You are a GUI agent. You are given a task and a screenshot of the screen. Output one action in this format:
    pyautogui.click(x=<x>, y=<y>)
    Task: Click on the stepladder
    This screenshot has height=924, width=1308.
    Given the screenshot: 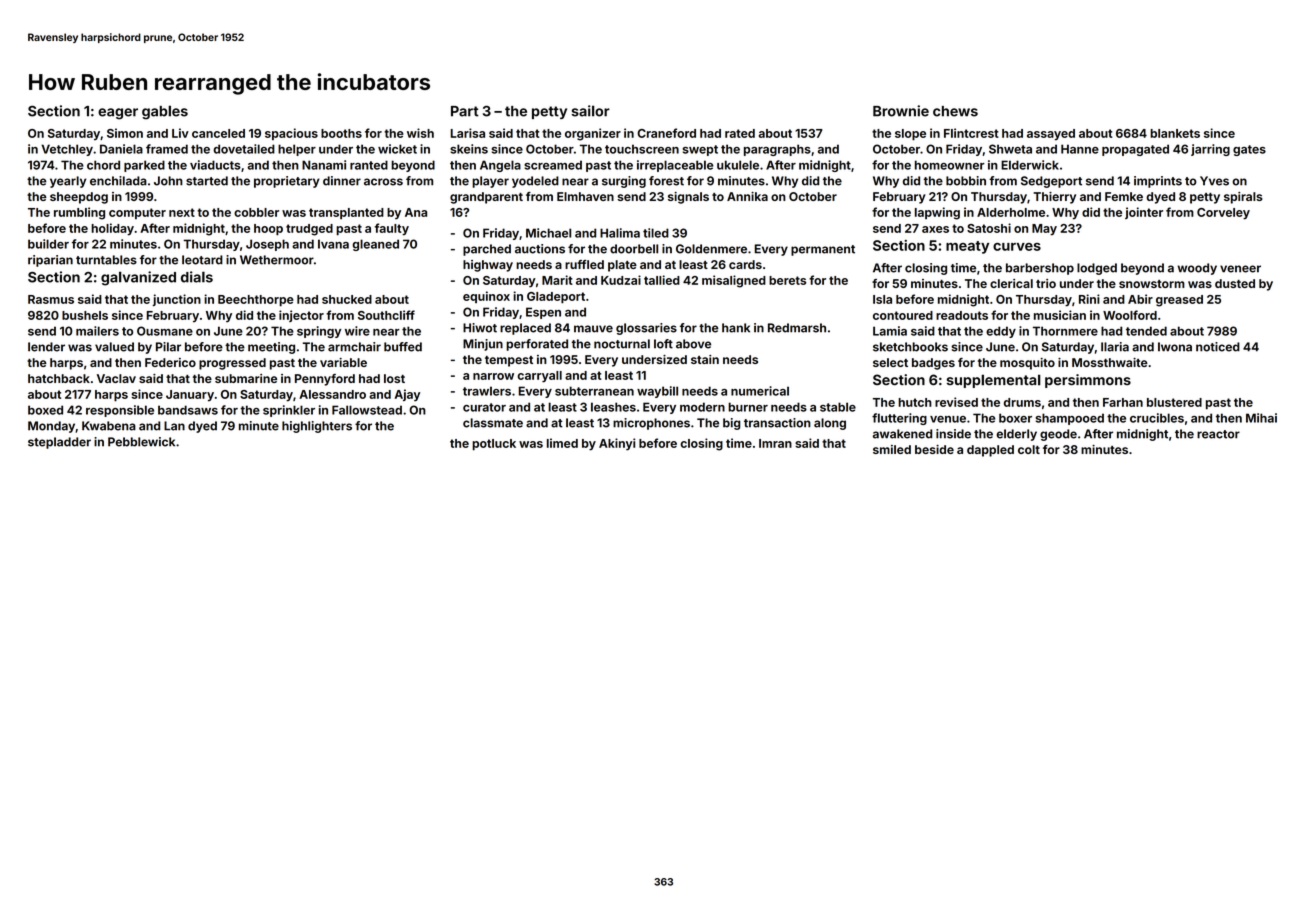 What is the action you would take?
    pyautogui.click(x=59, y=443)
